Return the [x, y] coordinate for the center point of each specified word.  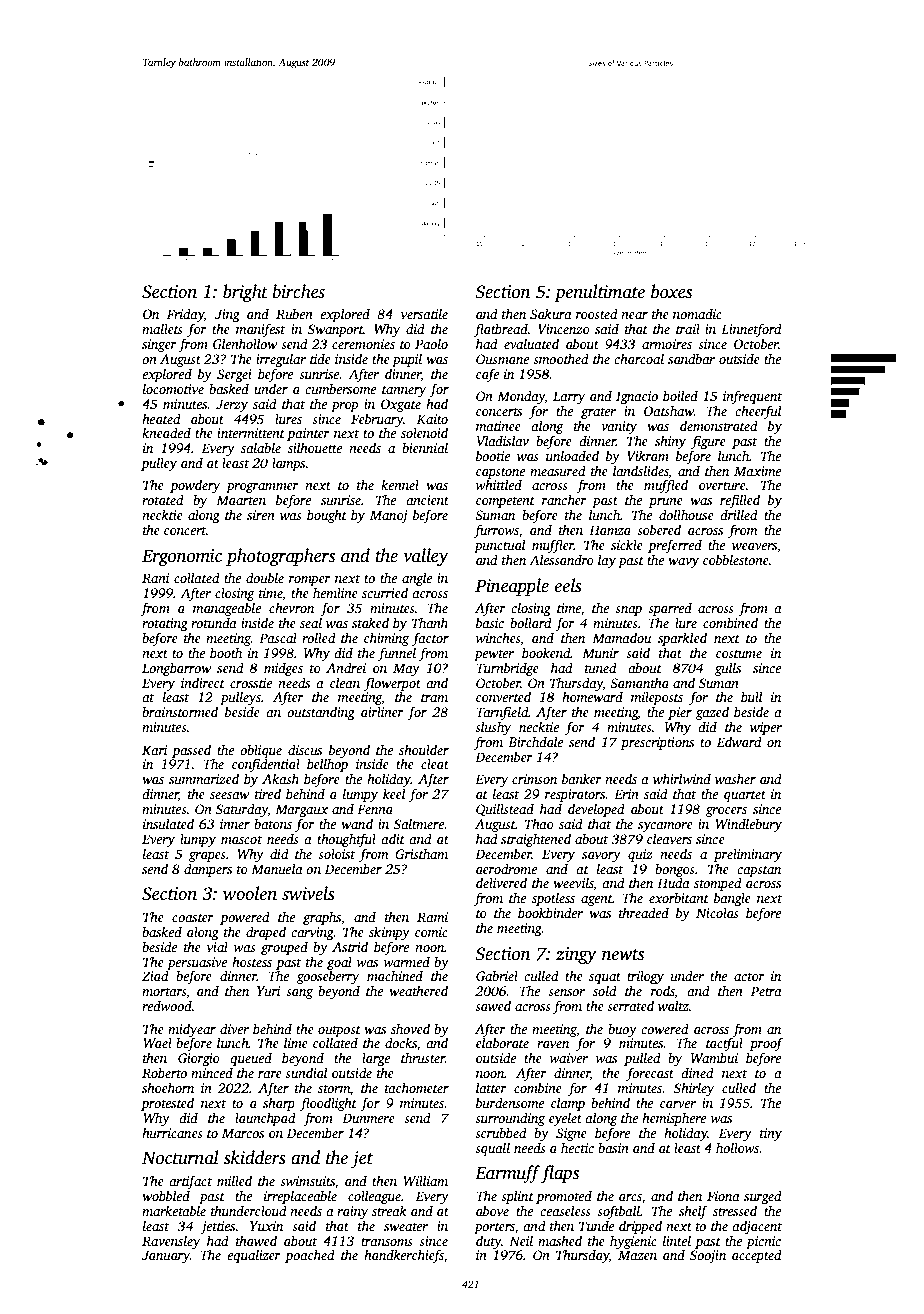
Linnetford [751, 330]
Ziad [155, 975]
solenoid [424, 432]
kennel [400, 484]
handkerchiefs [404, 1256]
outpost [339, 1031]
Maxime [757, 471]
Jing [227, 315]
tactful [724, 1044]
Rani [155, 578]
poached [310, 1256]
